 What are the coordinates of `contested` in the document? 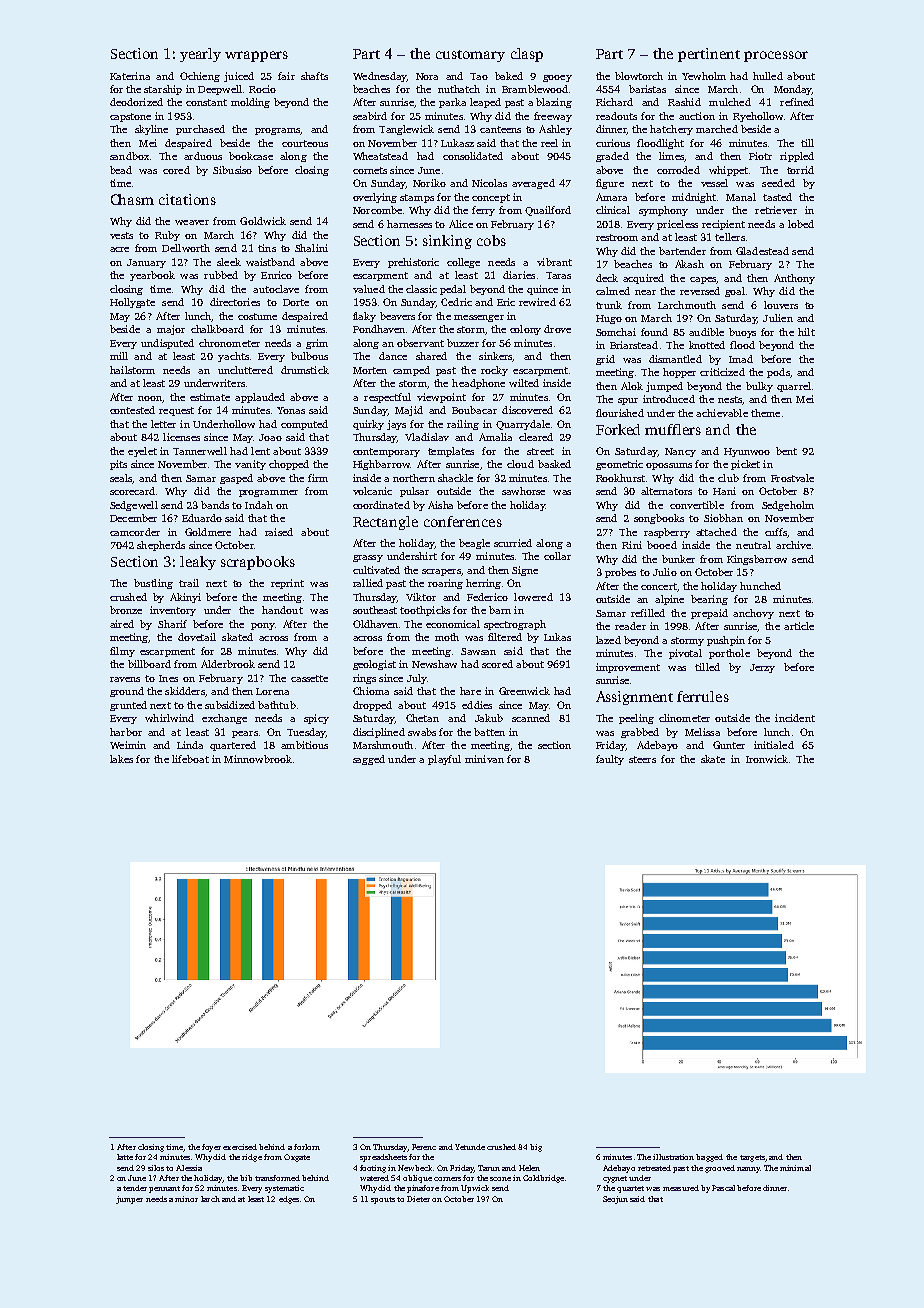 It's located at (132, 410).
